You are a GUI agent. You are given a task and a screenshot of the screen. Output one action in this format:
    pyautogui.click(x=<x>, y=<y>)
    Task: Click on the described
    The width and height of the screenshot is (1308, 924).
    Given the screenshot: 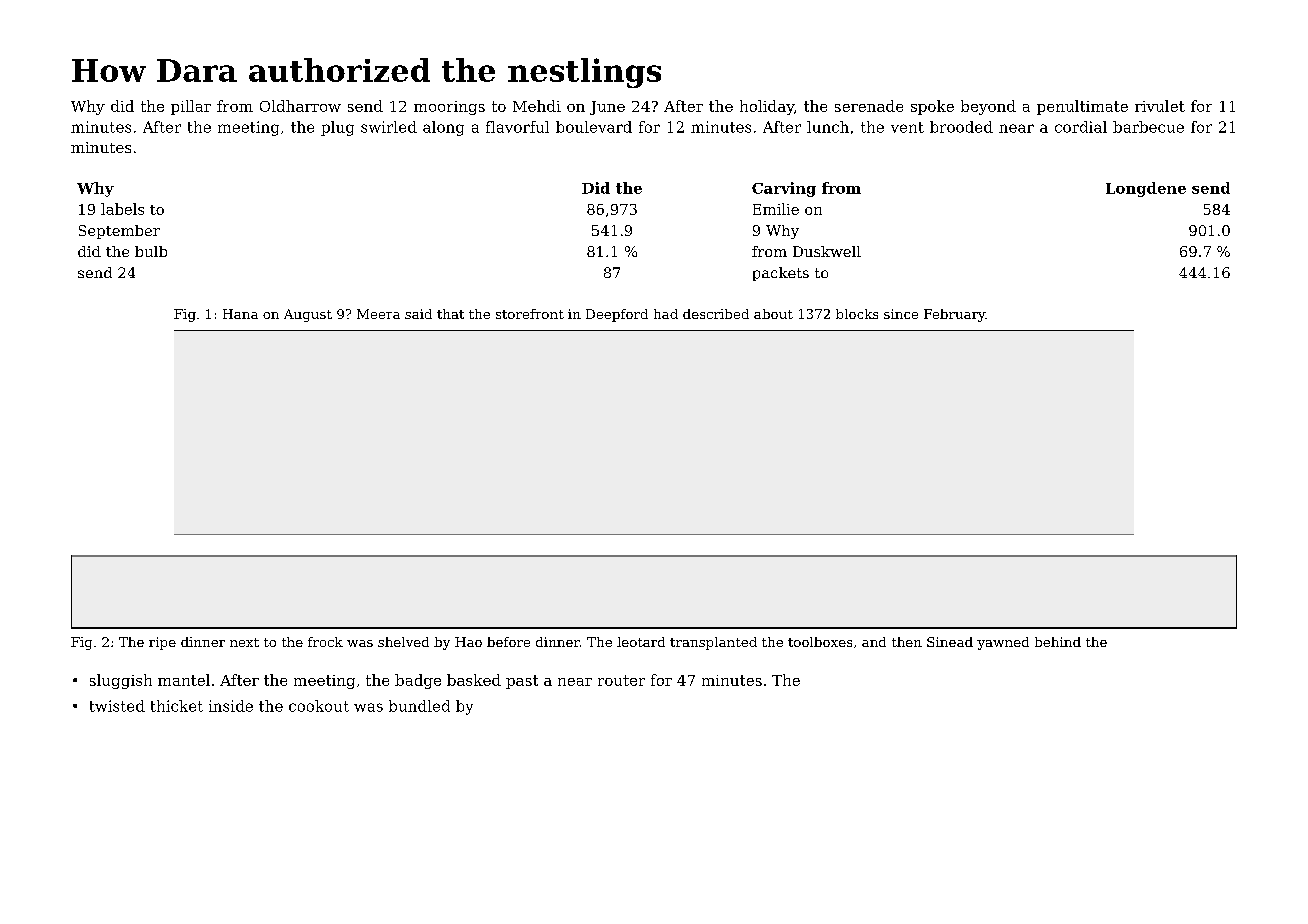 What is the action you would take?
    pyautogui.click(x=716, y=314)
